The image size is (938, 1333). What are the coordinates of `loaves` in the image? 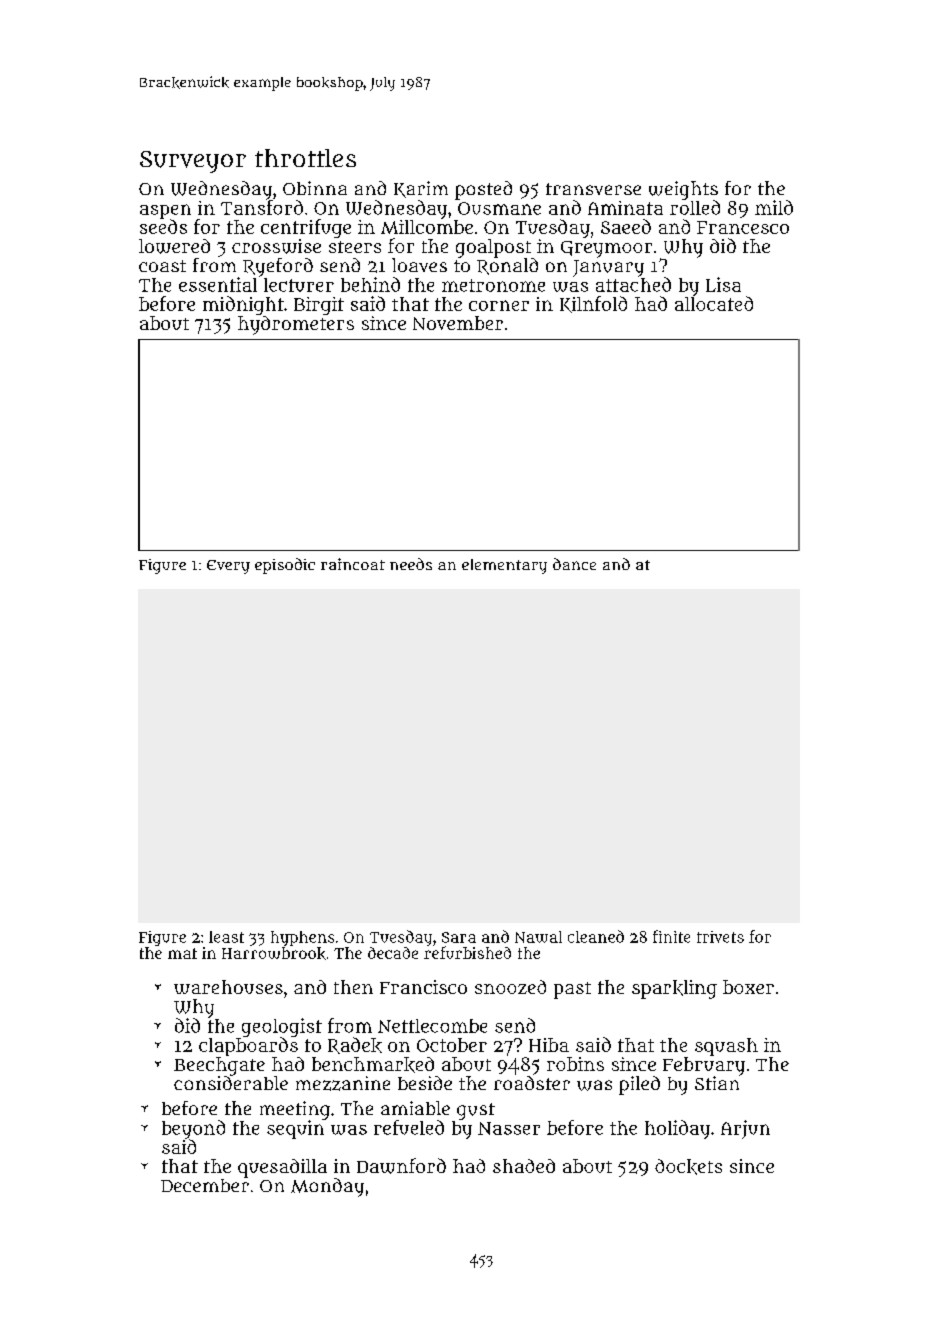 It's located at (419, 265).
